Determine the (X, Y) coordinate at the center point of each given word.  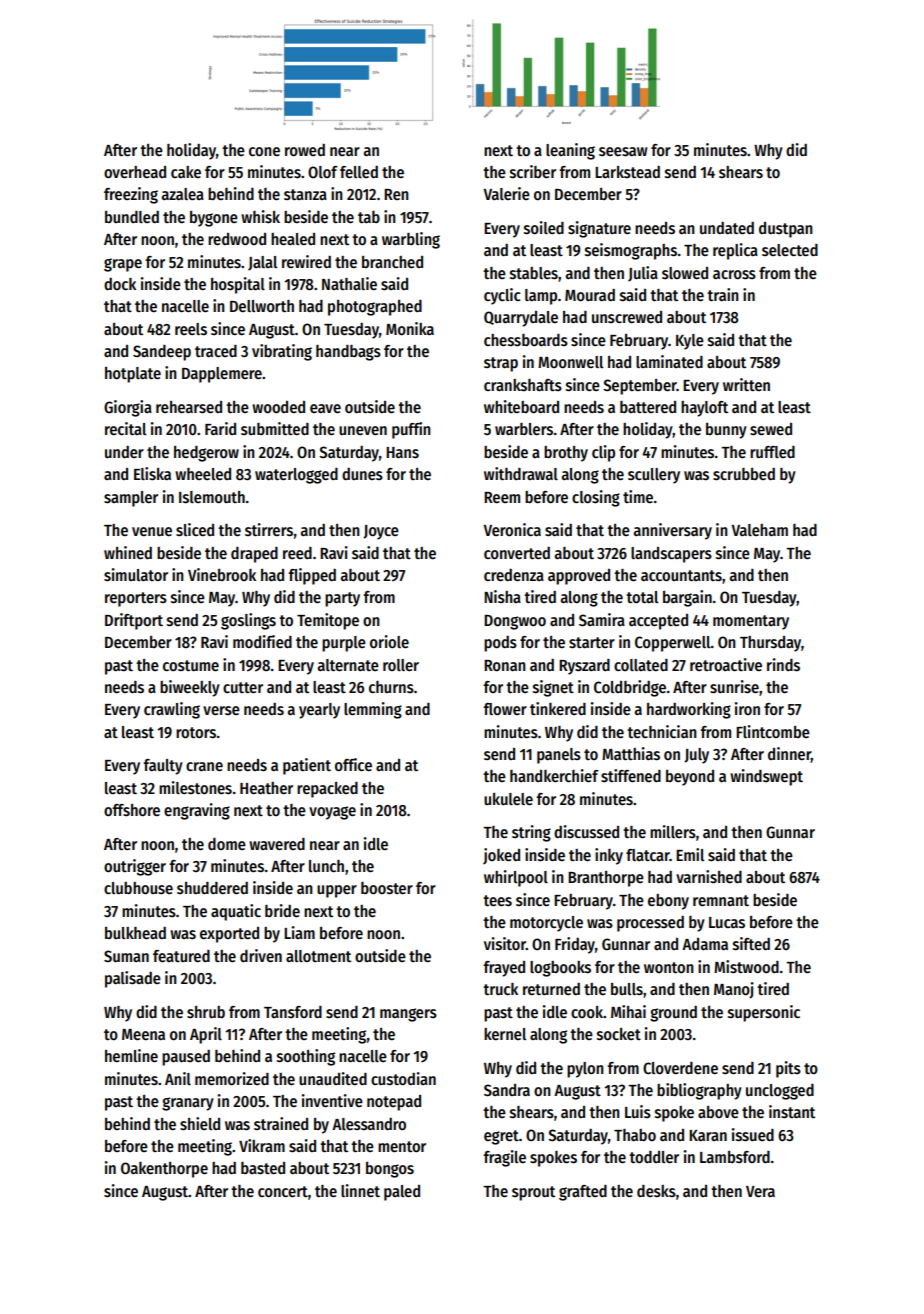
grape (123, 265)
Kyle (690, 342)
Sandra (507, 1090)
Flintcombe (773, 731)
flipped (312, 576)
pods (500, 644)
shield (200, 1124)
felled (359, 172)
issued (753, 1135)
